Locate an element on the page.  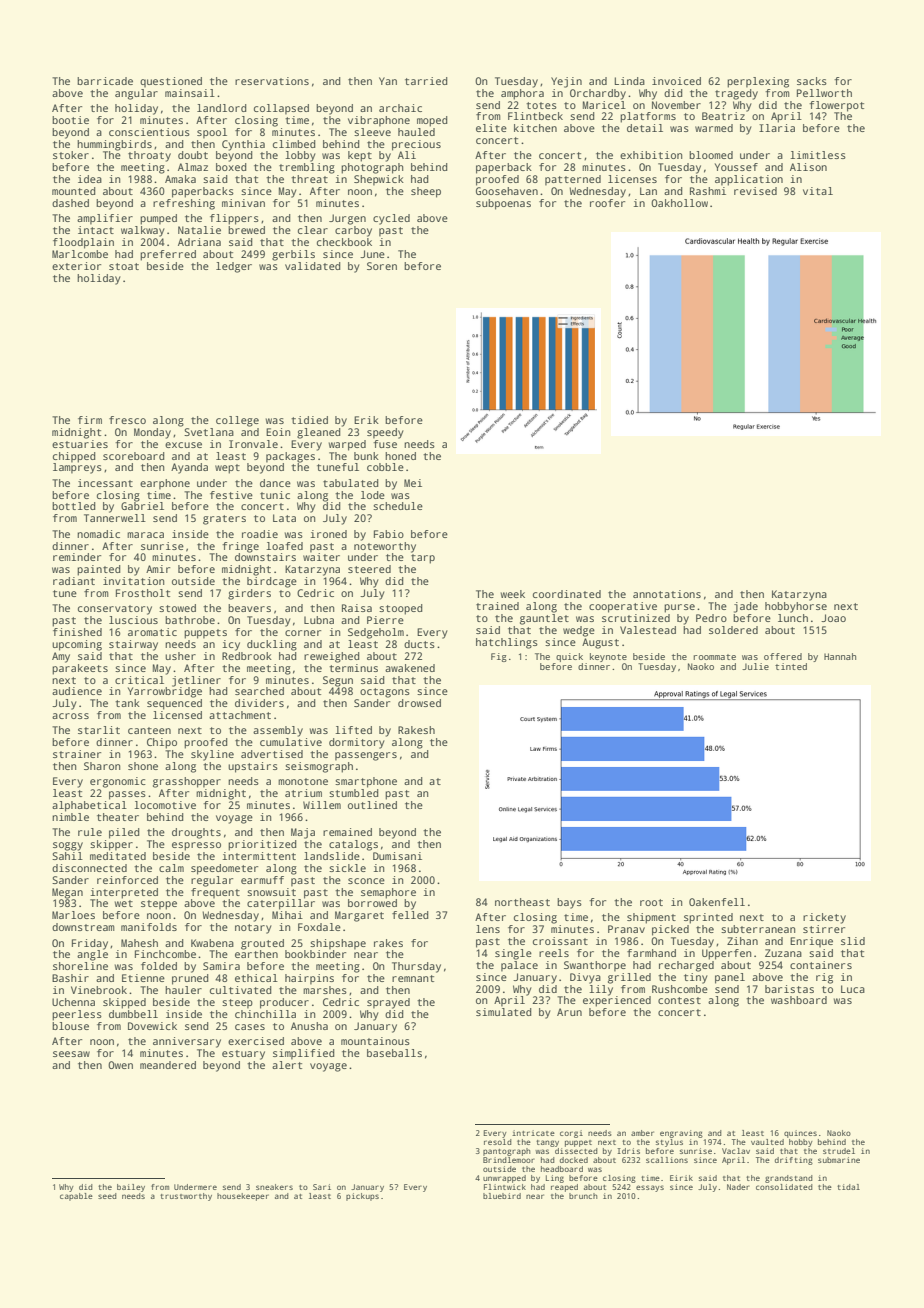
octagons is located at coordinates (385, 693).
